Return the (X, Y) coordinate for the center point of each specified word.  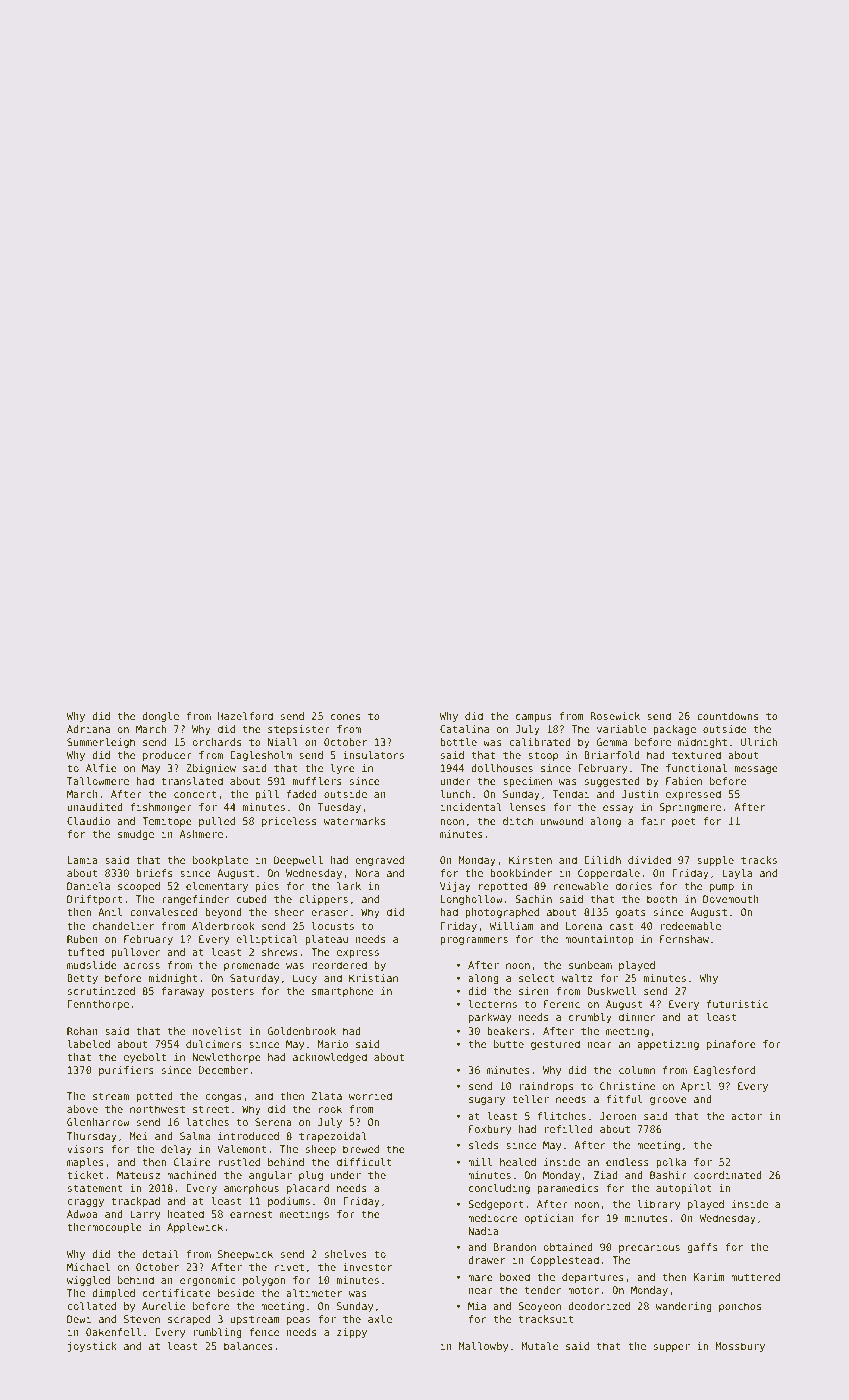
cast (621, 926)
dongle (160, 717)
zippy (352, 1333)
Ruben (82, 939)
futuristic (737, 1004)
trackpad (135, 1202)
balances (248, 1346)
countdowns (727, 716)
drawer (486, 1260)
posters (233, 992)
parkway (490, 1018)
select (537, 978)
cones (345, 717)
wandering (684, 1307)
